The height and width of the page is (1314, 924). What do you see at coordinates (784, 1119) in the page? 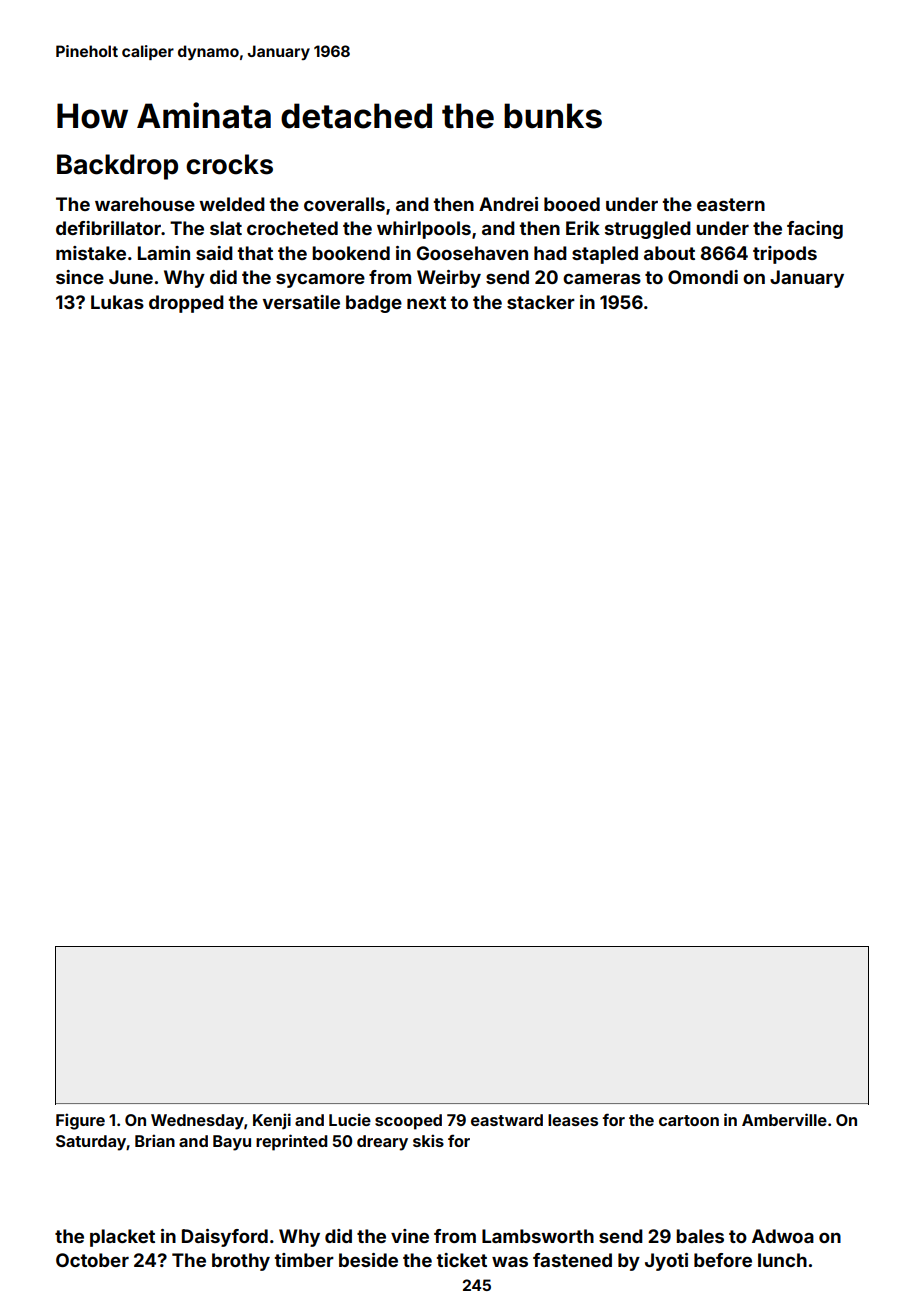
I see `Amberville` at bounding box center [784, 1119].
